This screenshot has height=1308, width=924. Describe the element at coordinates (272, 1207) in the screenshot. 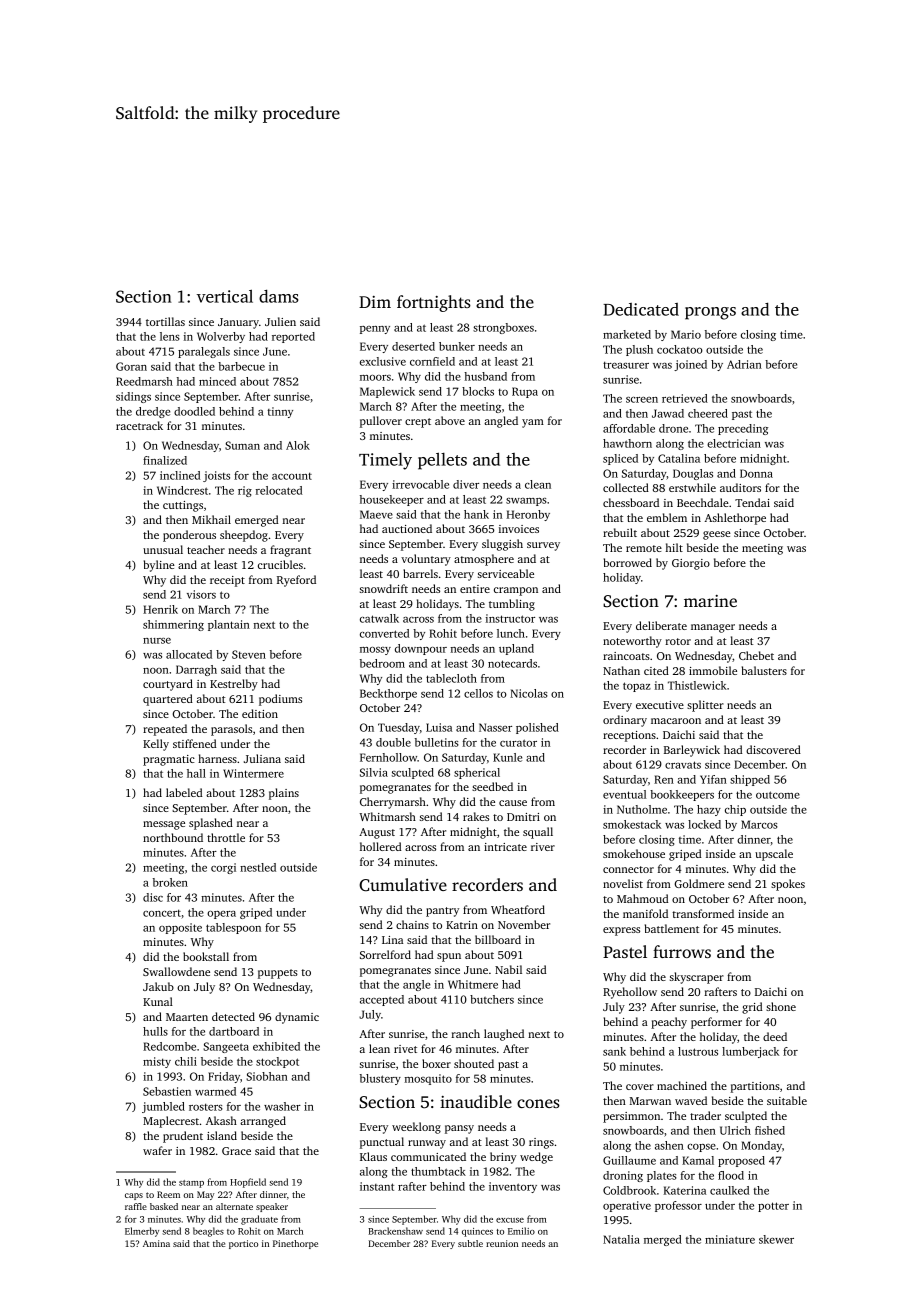

I see `speaker` at that location.
